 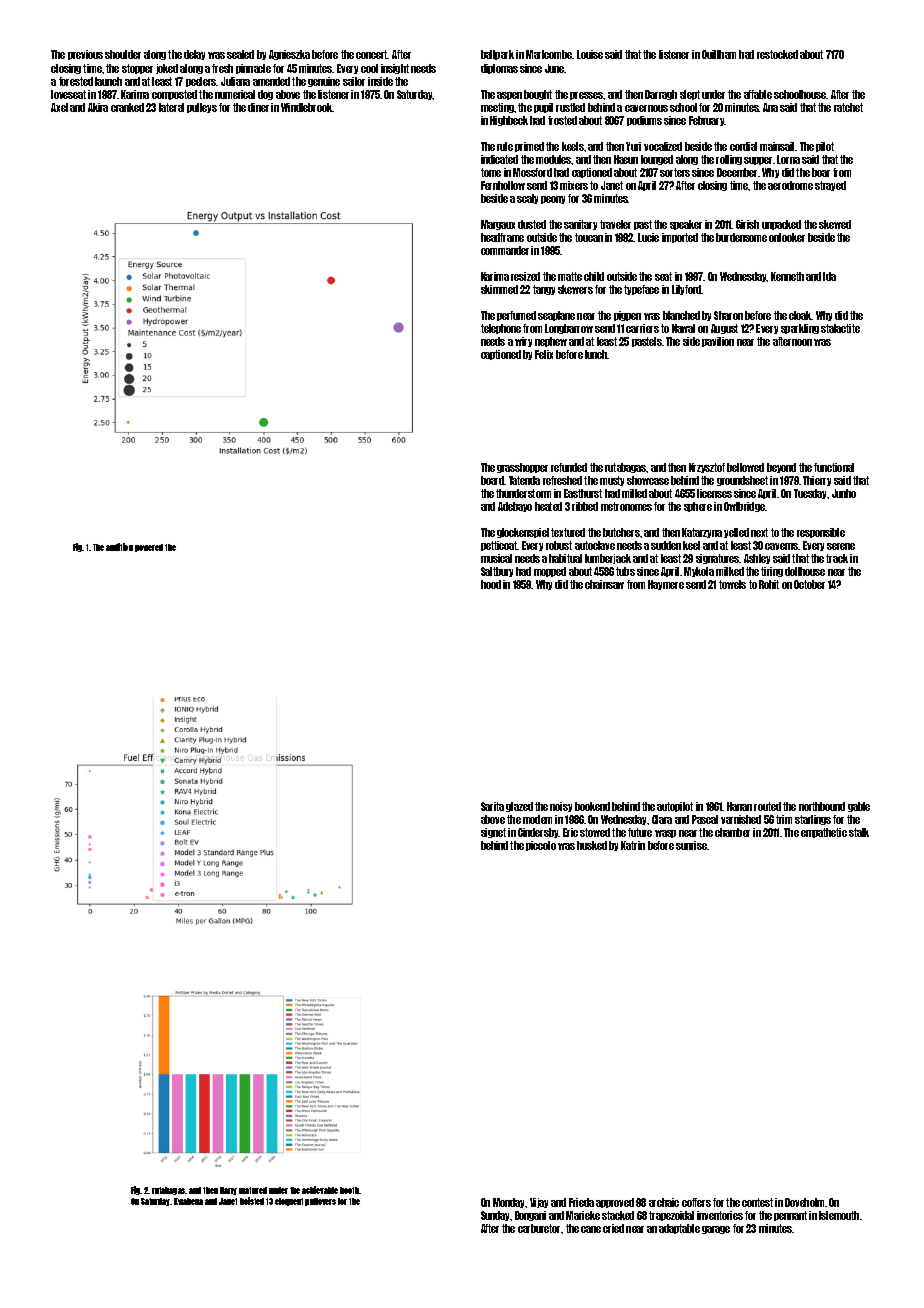 What do you see at coordinates (757, 1202) in the image?
I see `contest` at bounding box center [757, 1202].
